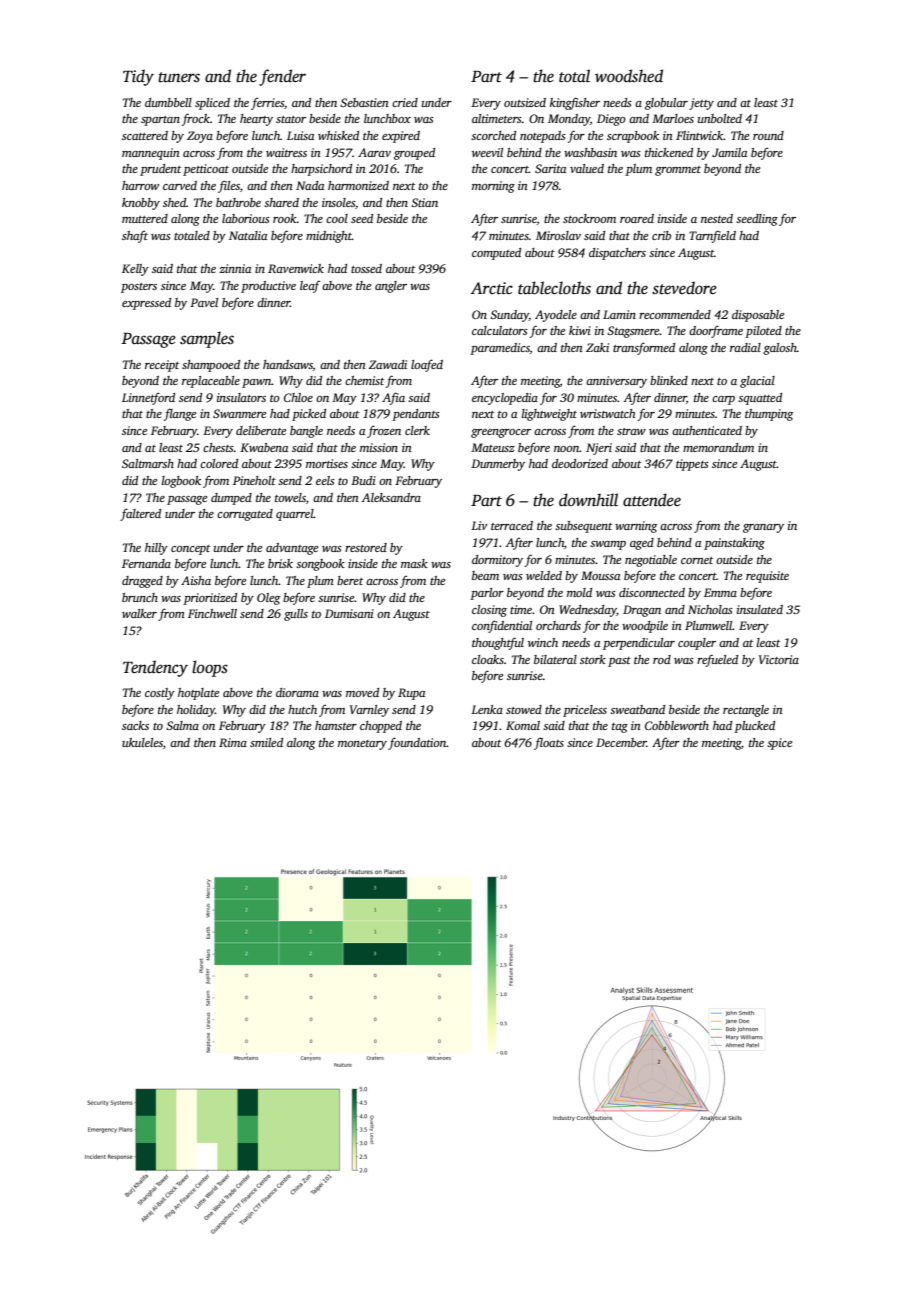 This image has width=924, height=1308. I want to click on aged, so click(642, 544).
